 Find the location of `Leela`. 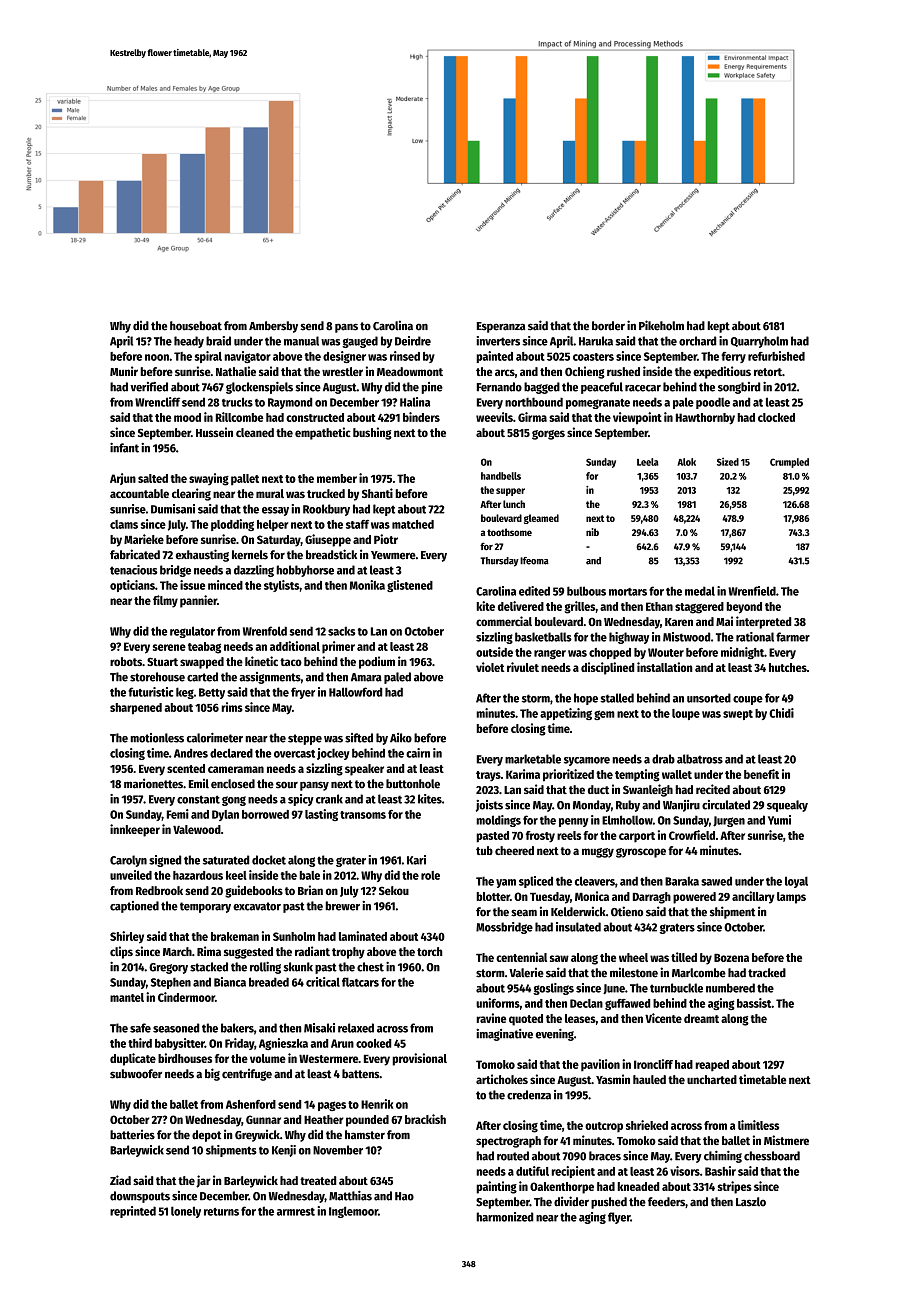

Leela is located at coordinates (648, 462).
